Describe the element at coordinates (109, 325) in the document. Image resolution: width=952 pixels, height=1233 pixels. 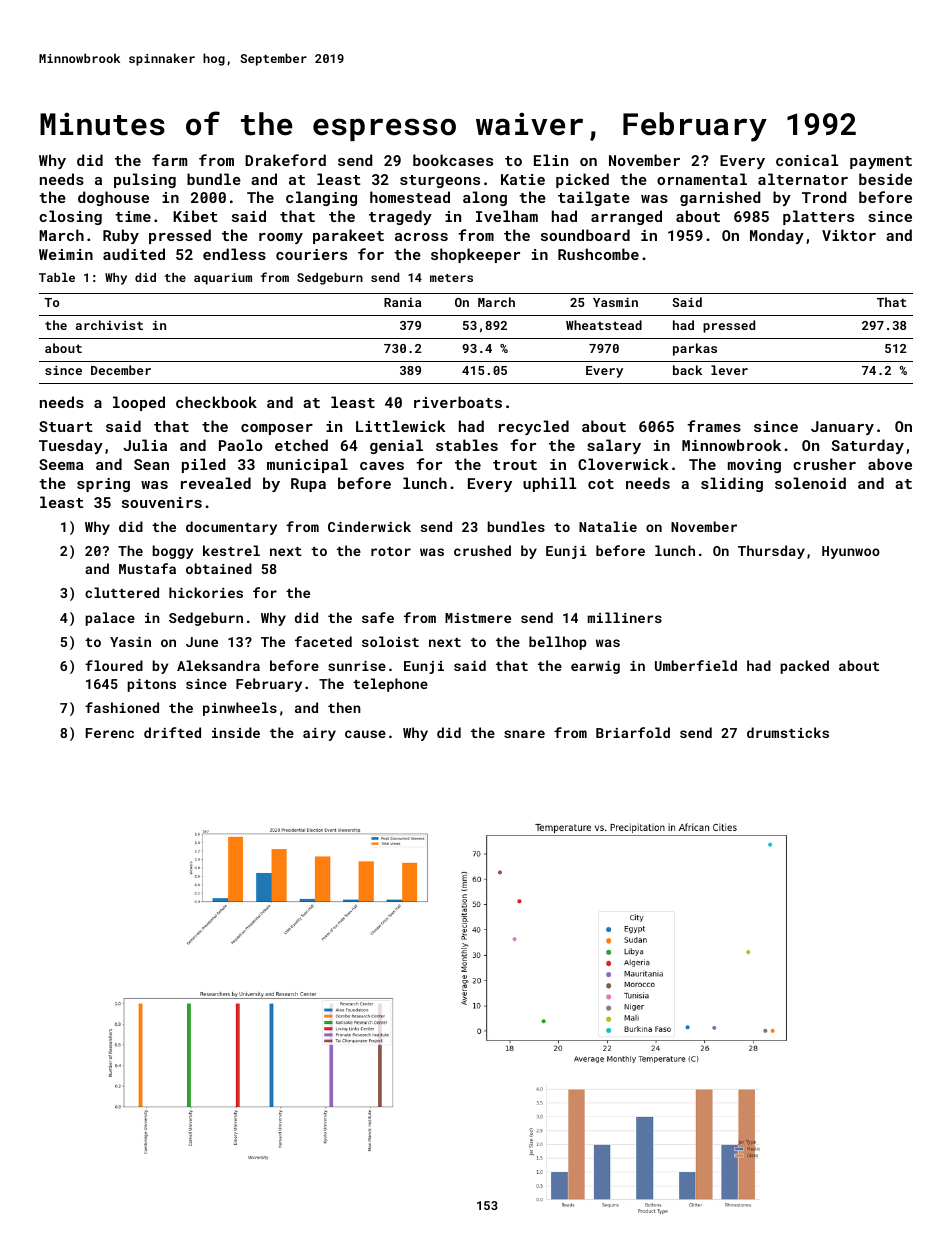
I see `archivist` at that location.
